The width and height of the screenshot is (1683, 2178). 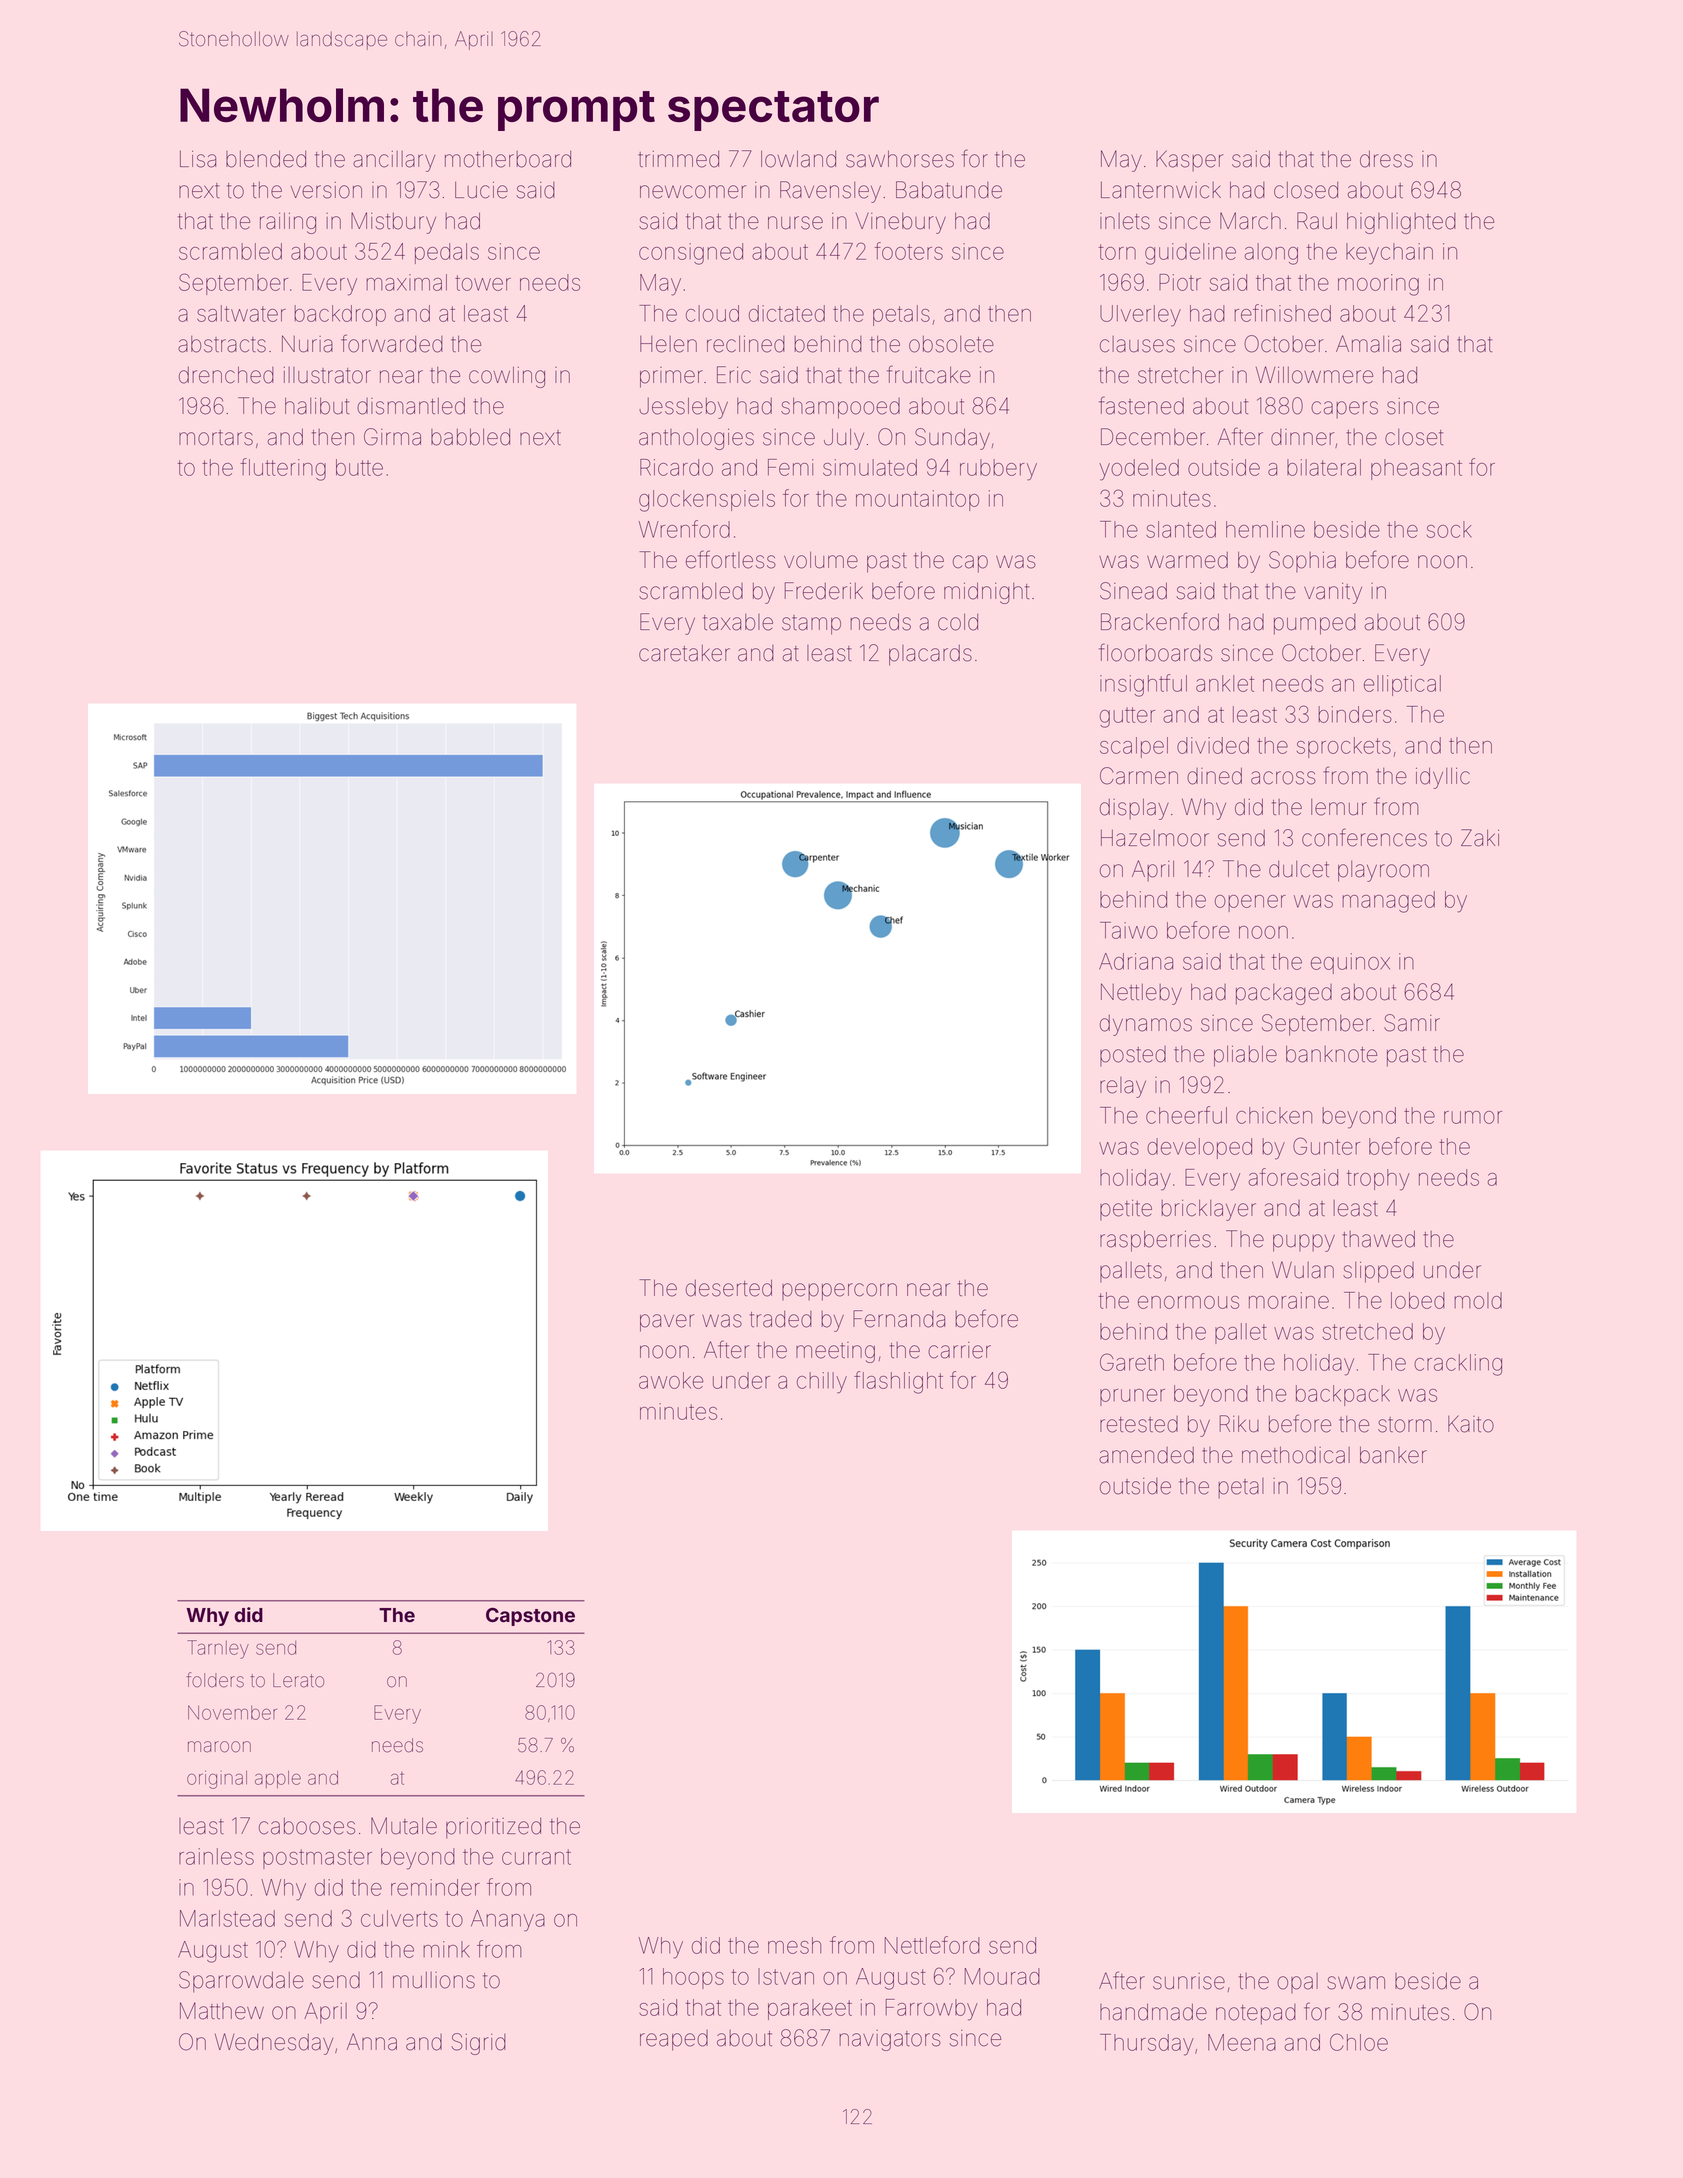 I want to click on fluttering, so click(x=283, y=469).
